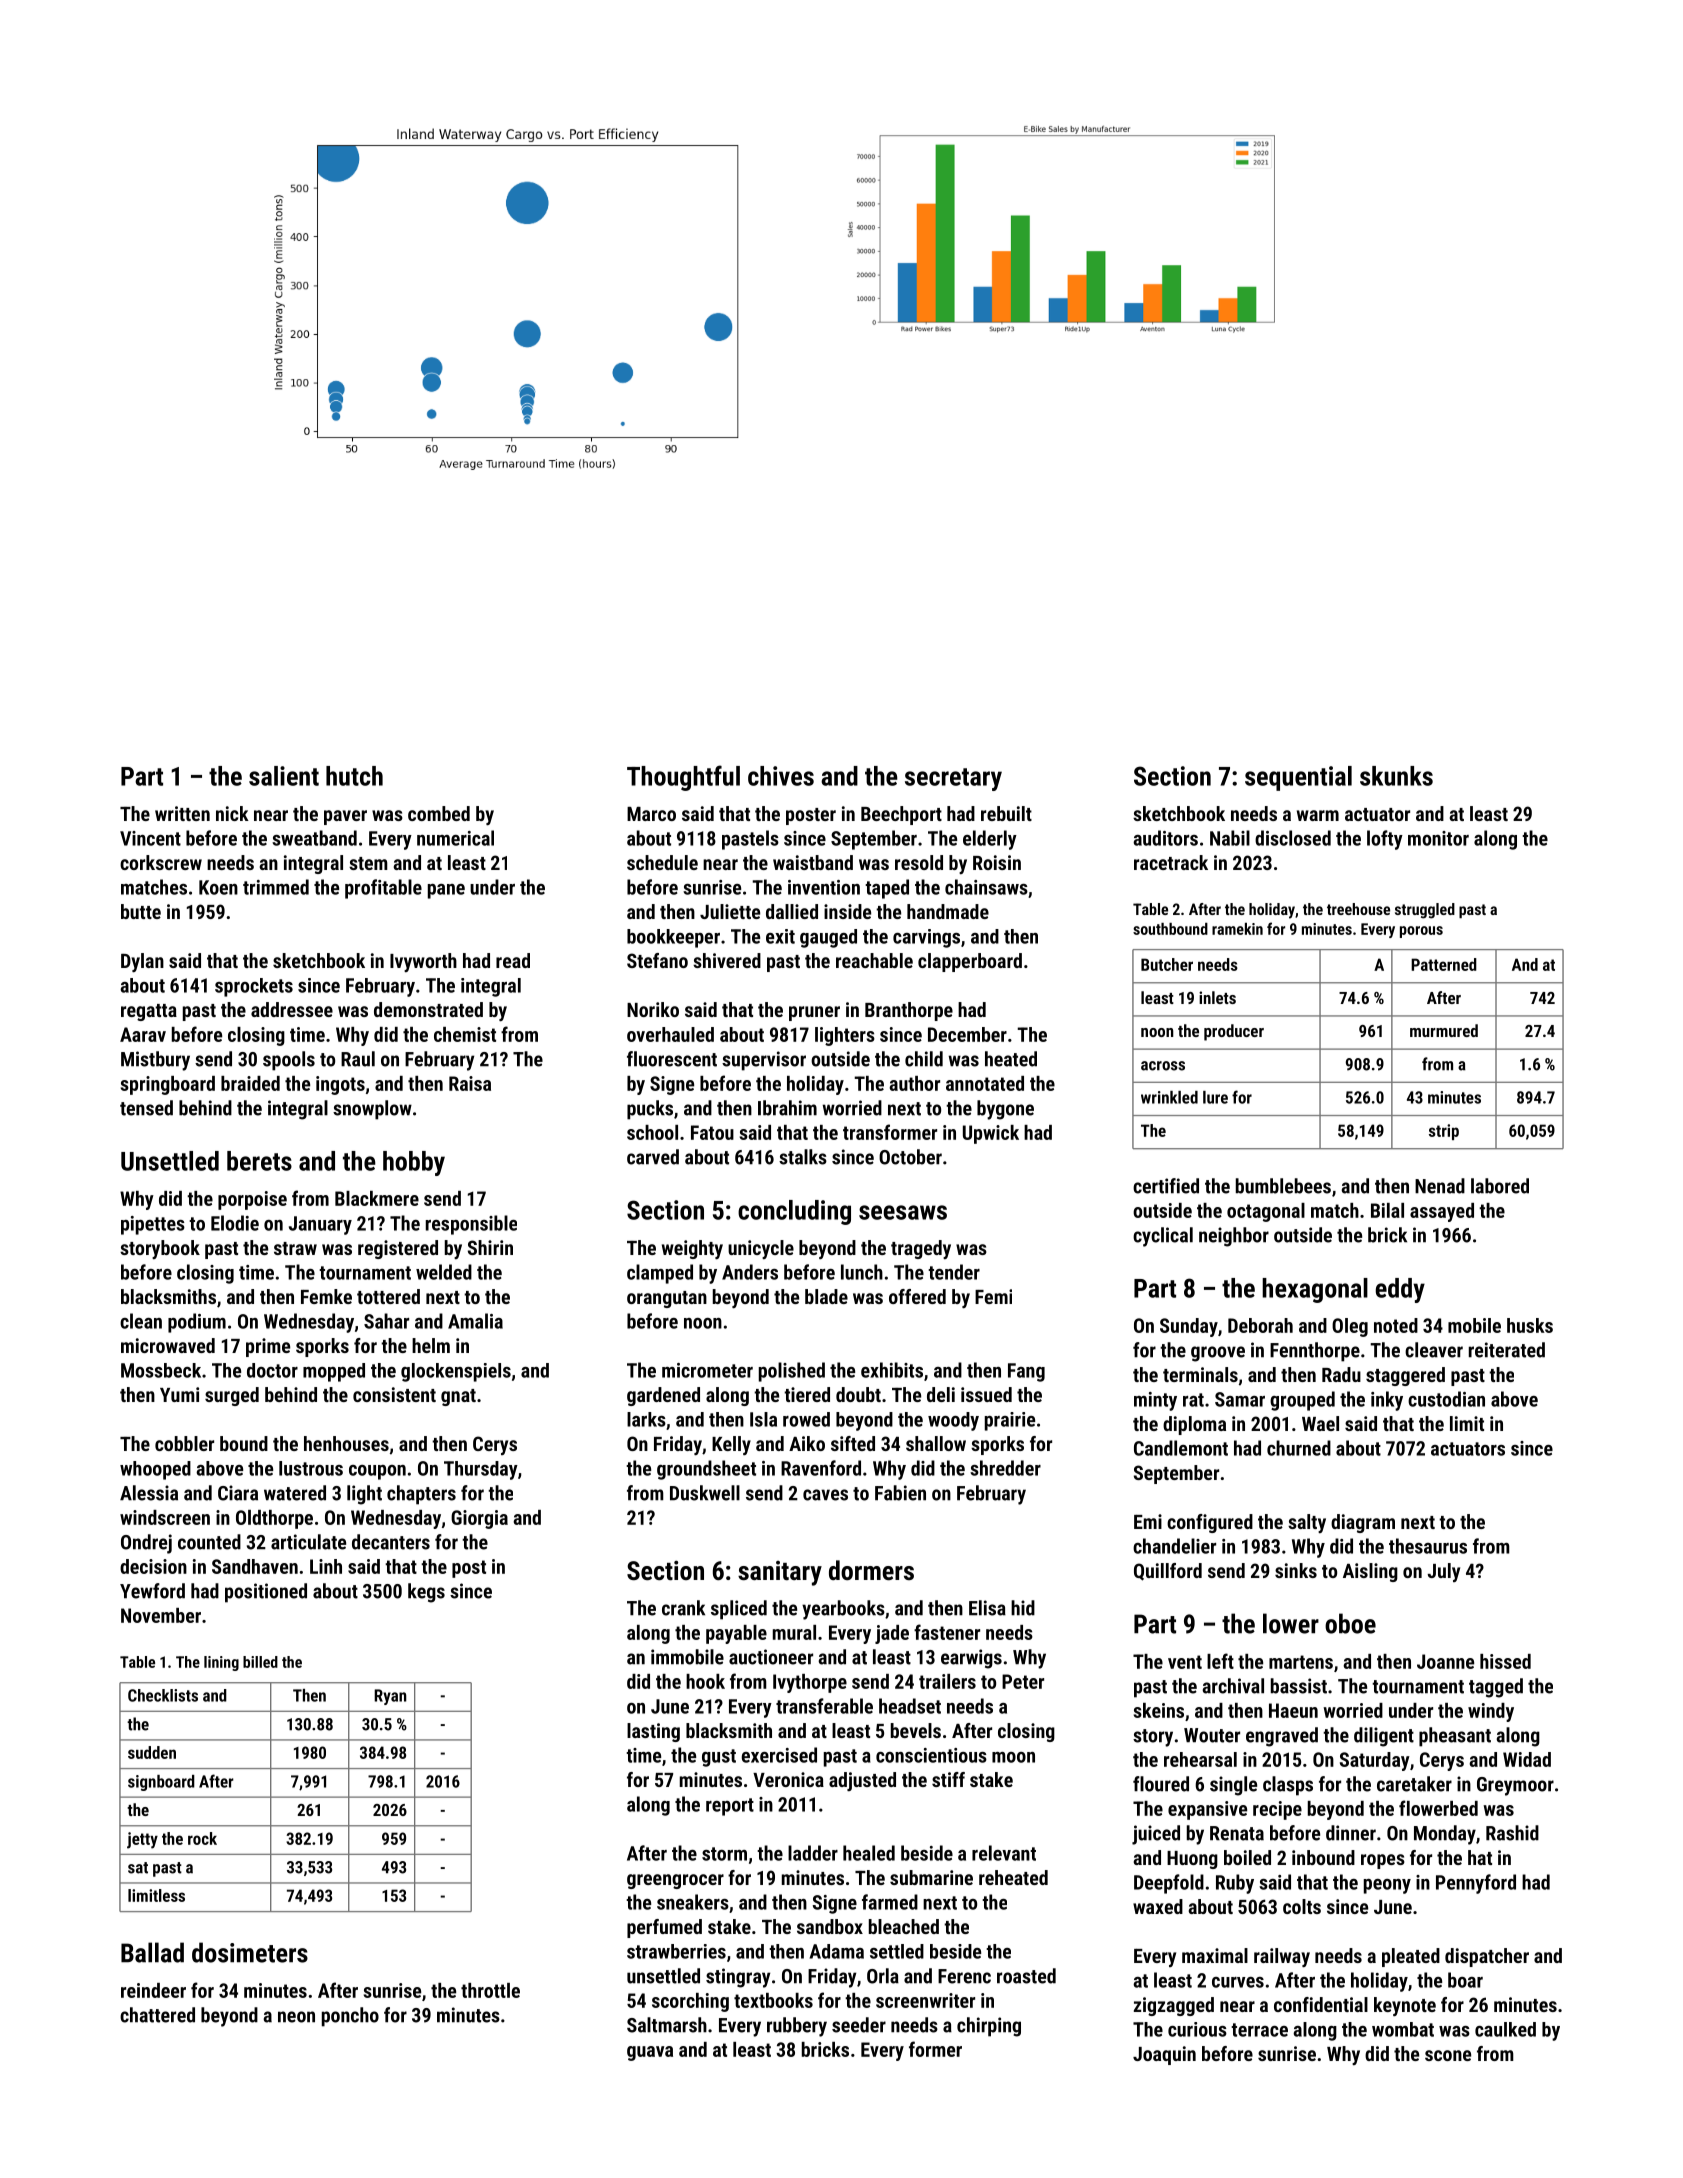 Image resolution: width=1683 pixels, height=2178 pixels. Describe the element at coordinates (1023, 1681) in the image. I see `Peter` at that location.
